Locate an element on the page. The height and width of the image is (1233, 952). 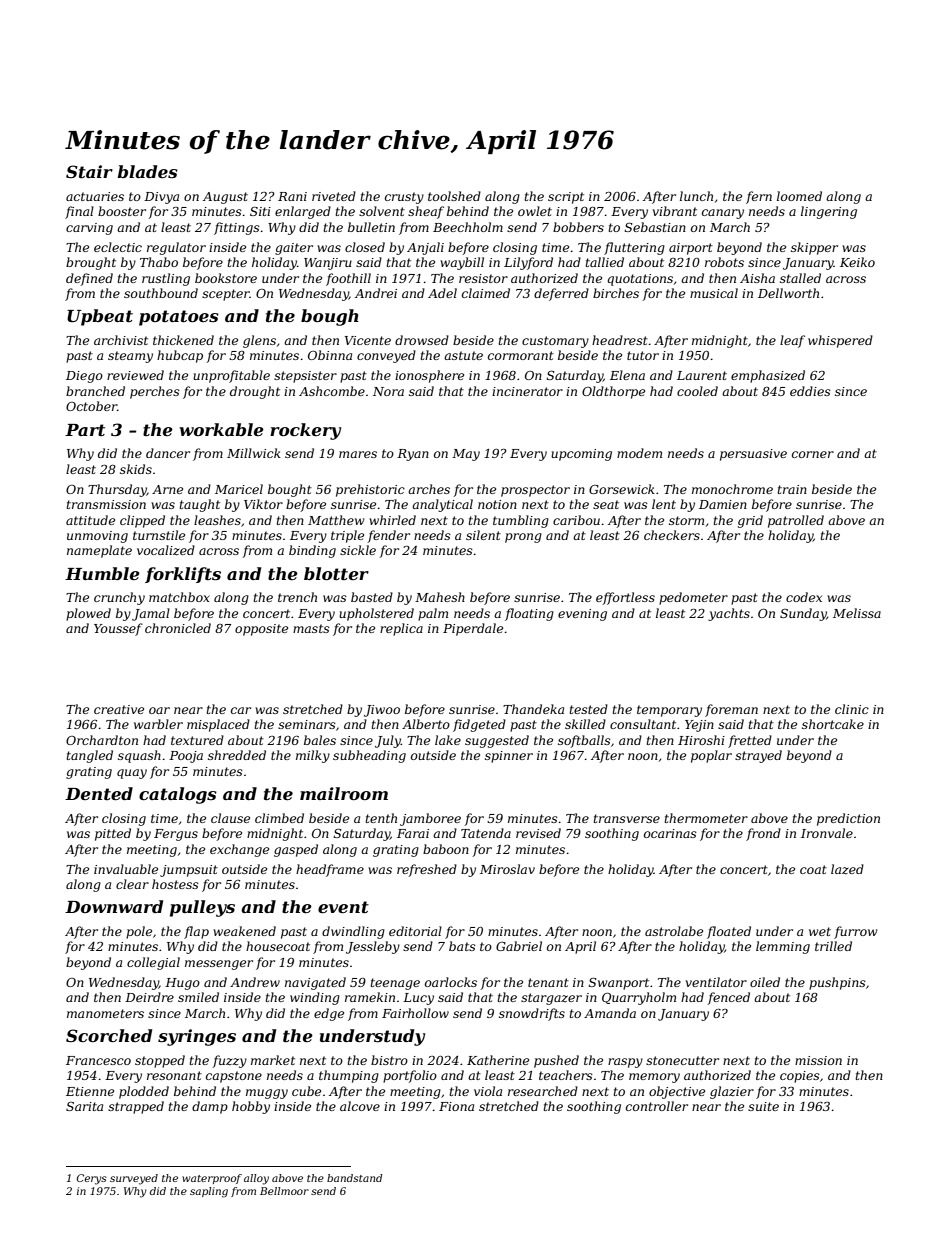
Keiko is located at coordinates (857, 262).
